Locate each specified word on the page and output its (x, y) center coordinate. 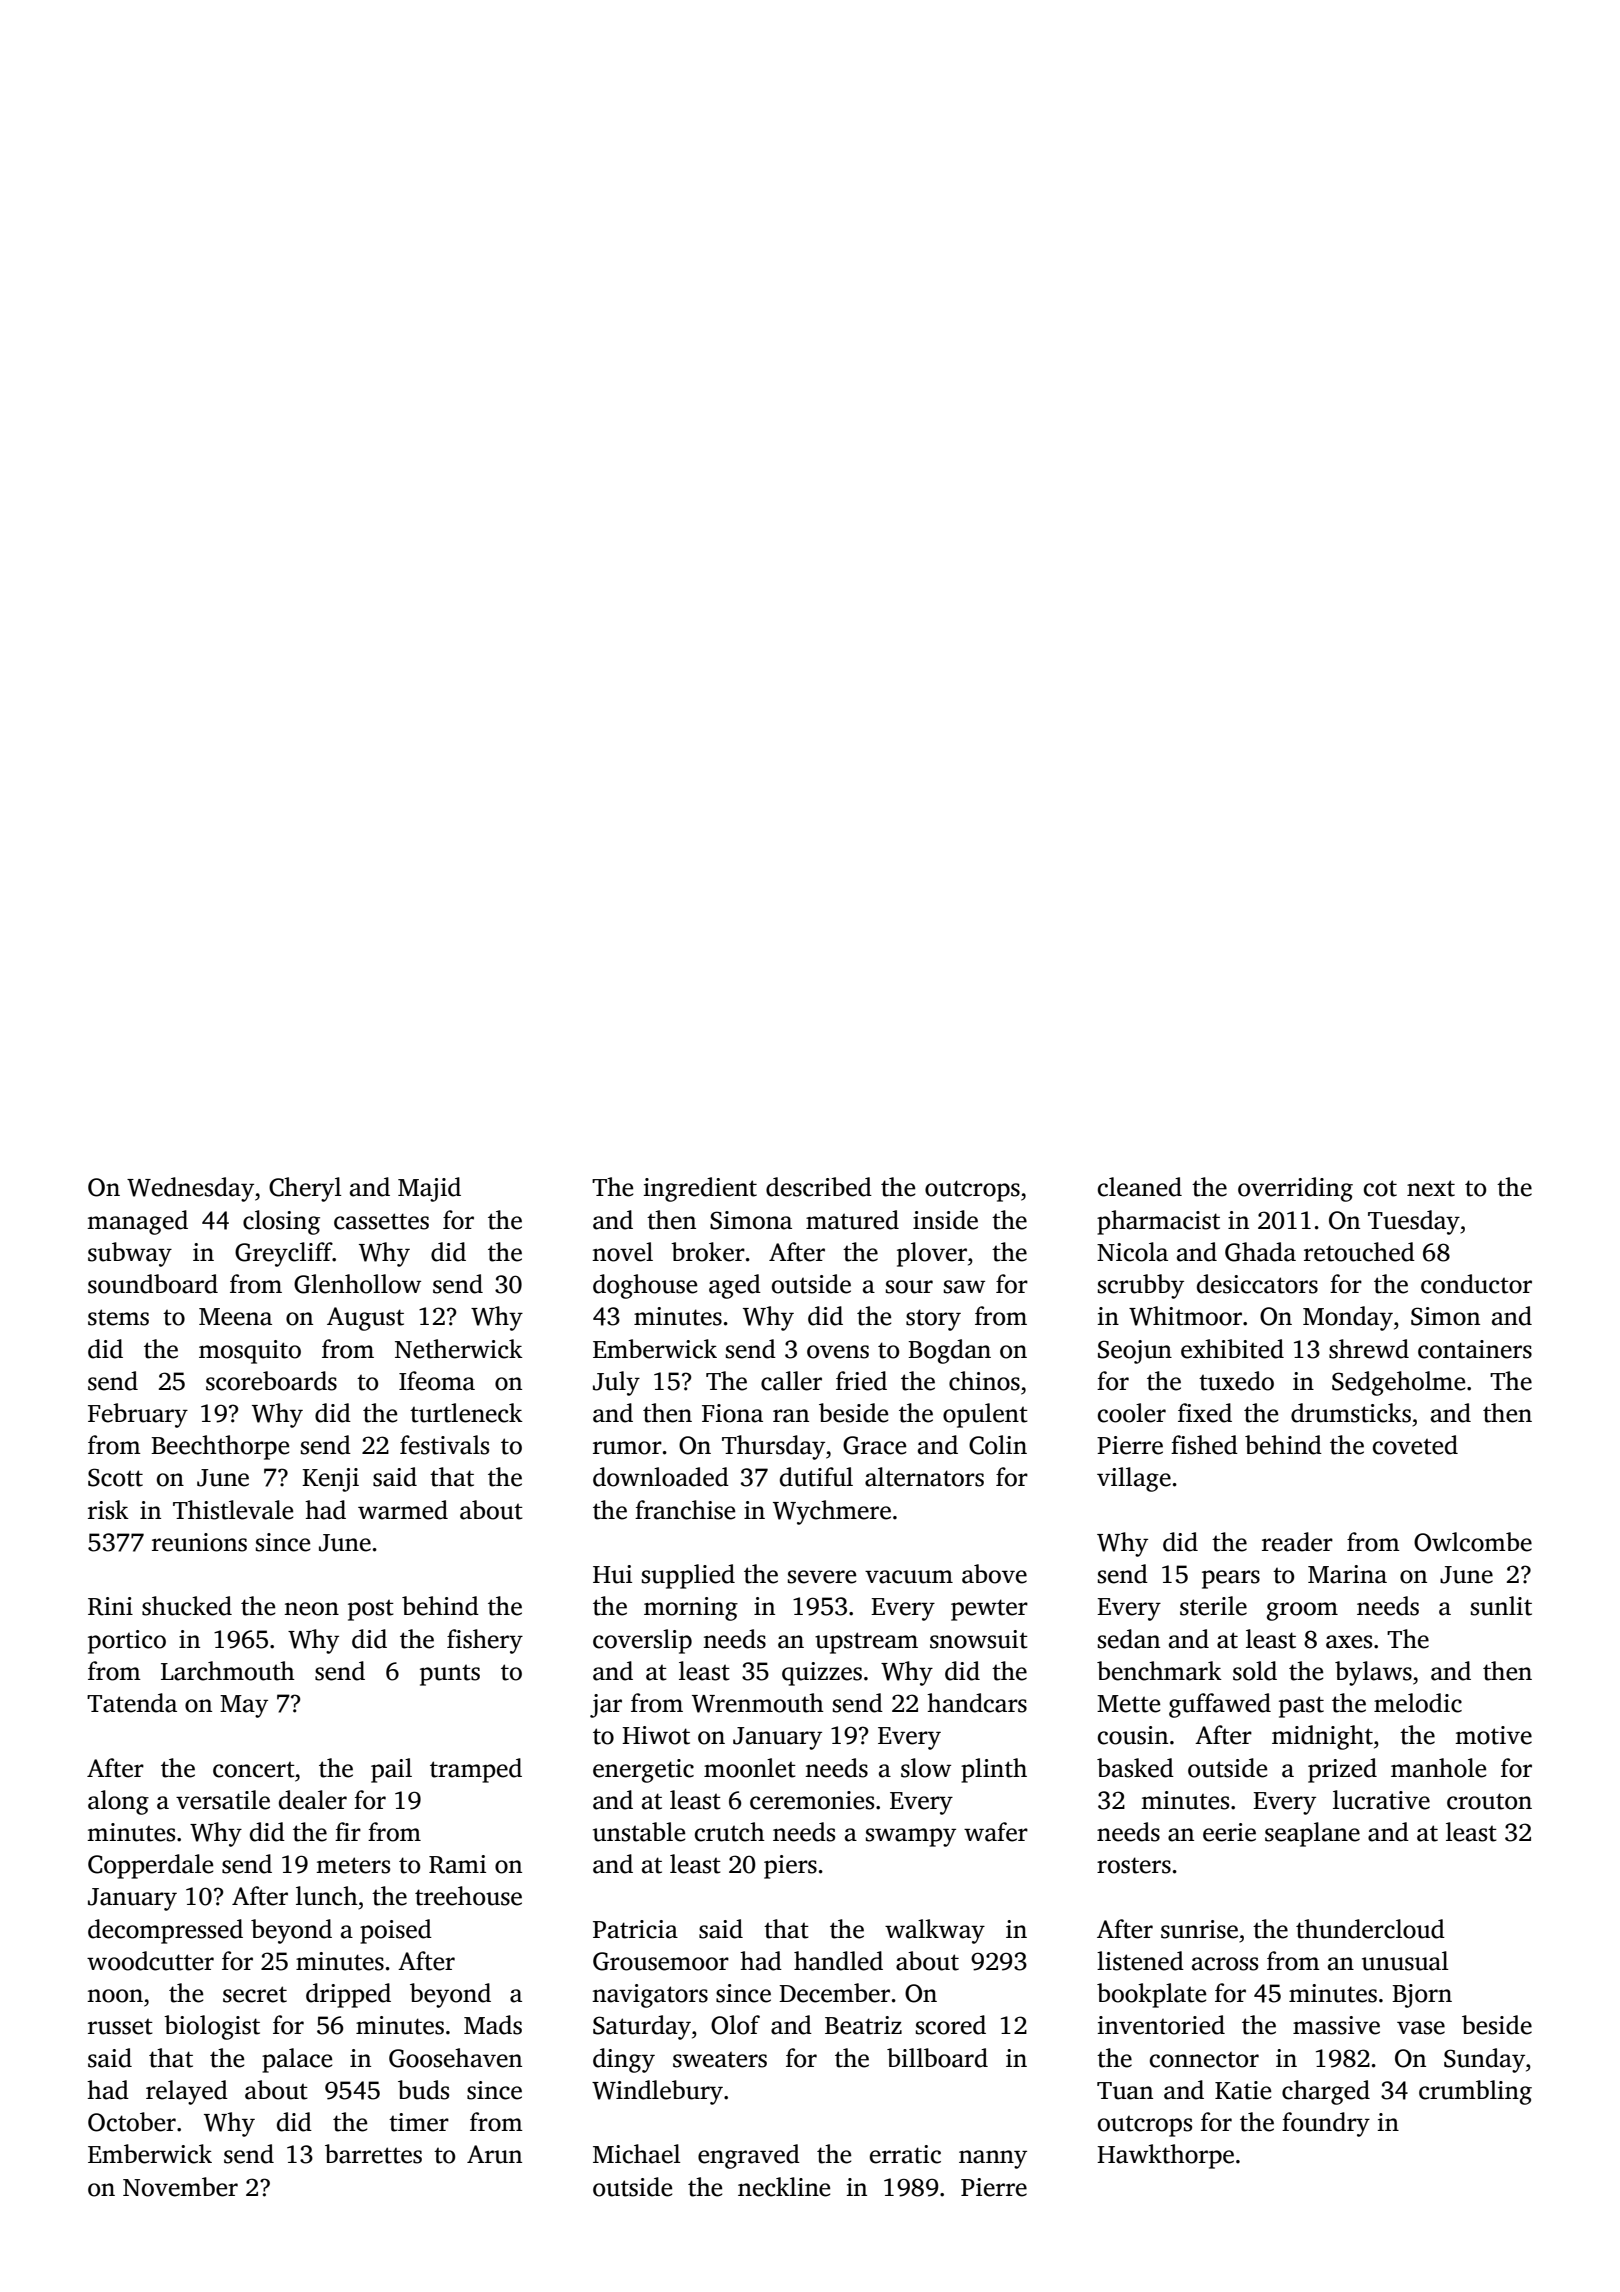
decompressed (165, 1931)
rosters (1134, 1865)
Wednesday (190, 1189)
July (616, 1383)
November (180, 2187)
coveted (1415, 1445)
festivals (444, 1445)
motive (1493, 1735)
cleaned (1140, 1187)
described (819, 1187)
